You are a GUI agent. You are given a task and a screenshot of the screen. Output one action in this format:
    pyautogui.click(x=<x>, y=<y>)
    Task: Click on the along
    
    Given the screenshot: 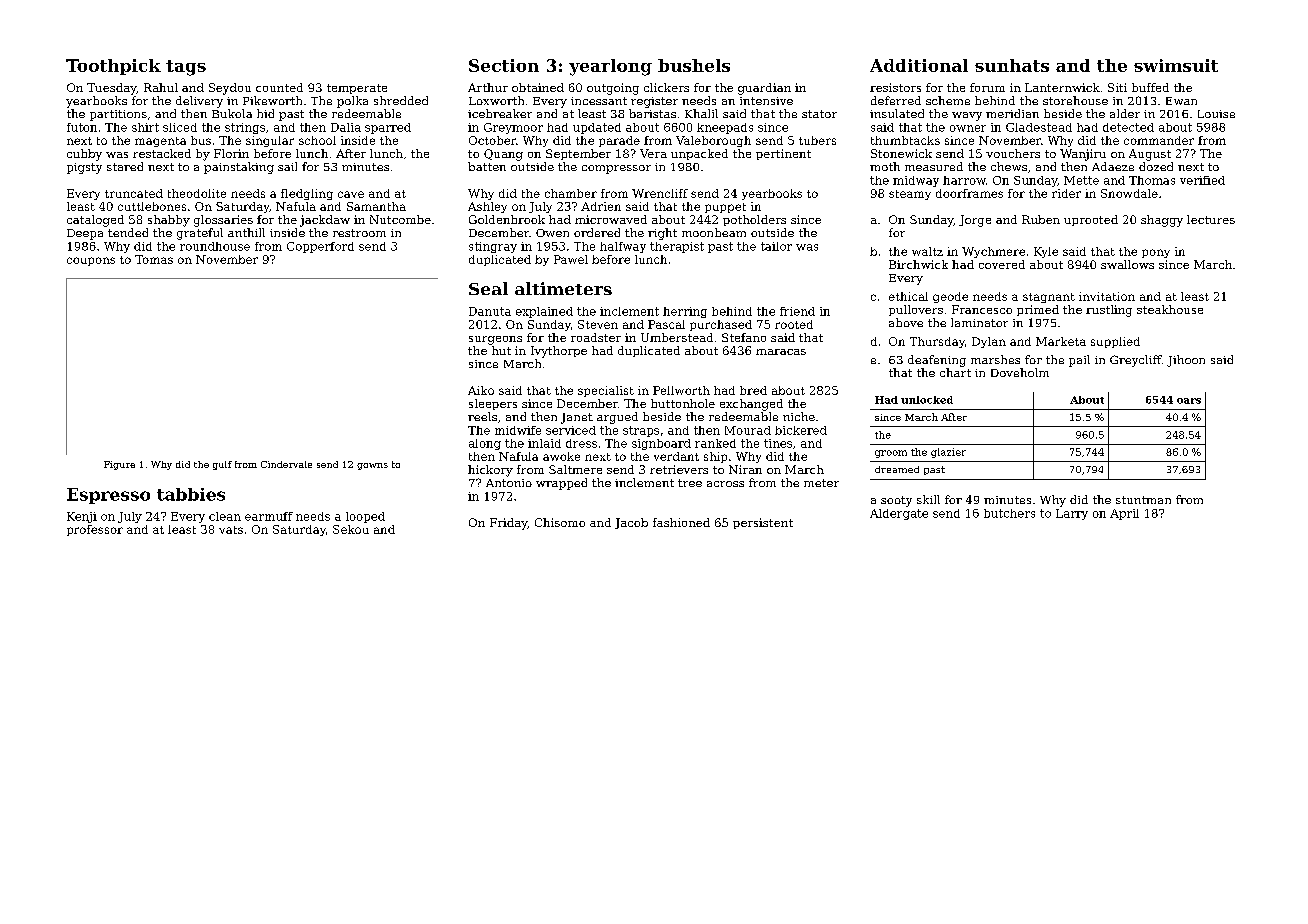 What is the action you would take?
    pyautogui.click(x=485, y=444)
